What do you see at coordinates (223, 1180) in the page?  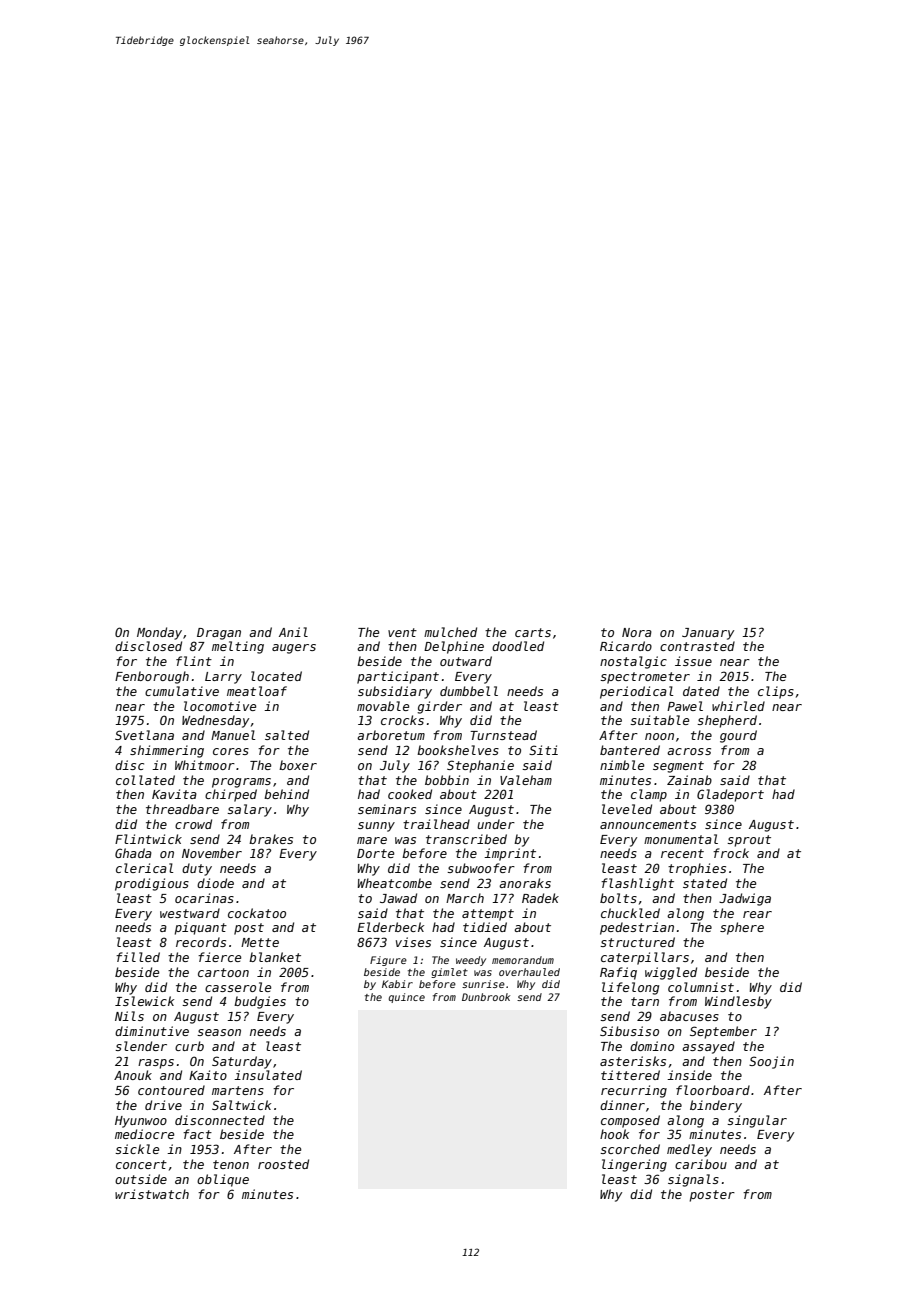 I see `oblique` at bounding box center [223, 1180].
